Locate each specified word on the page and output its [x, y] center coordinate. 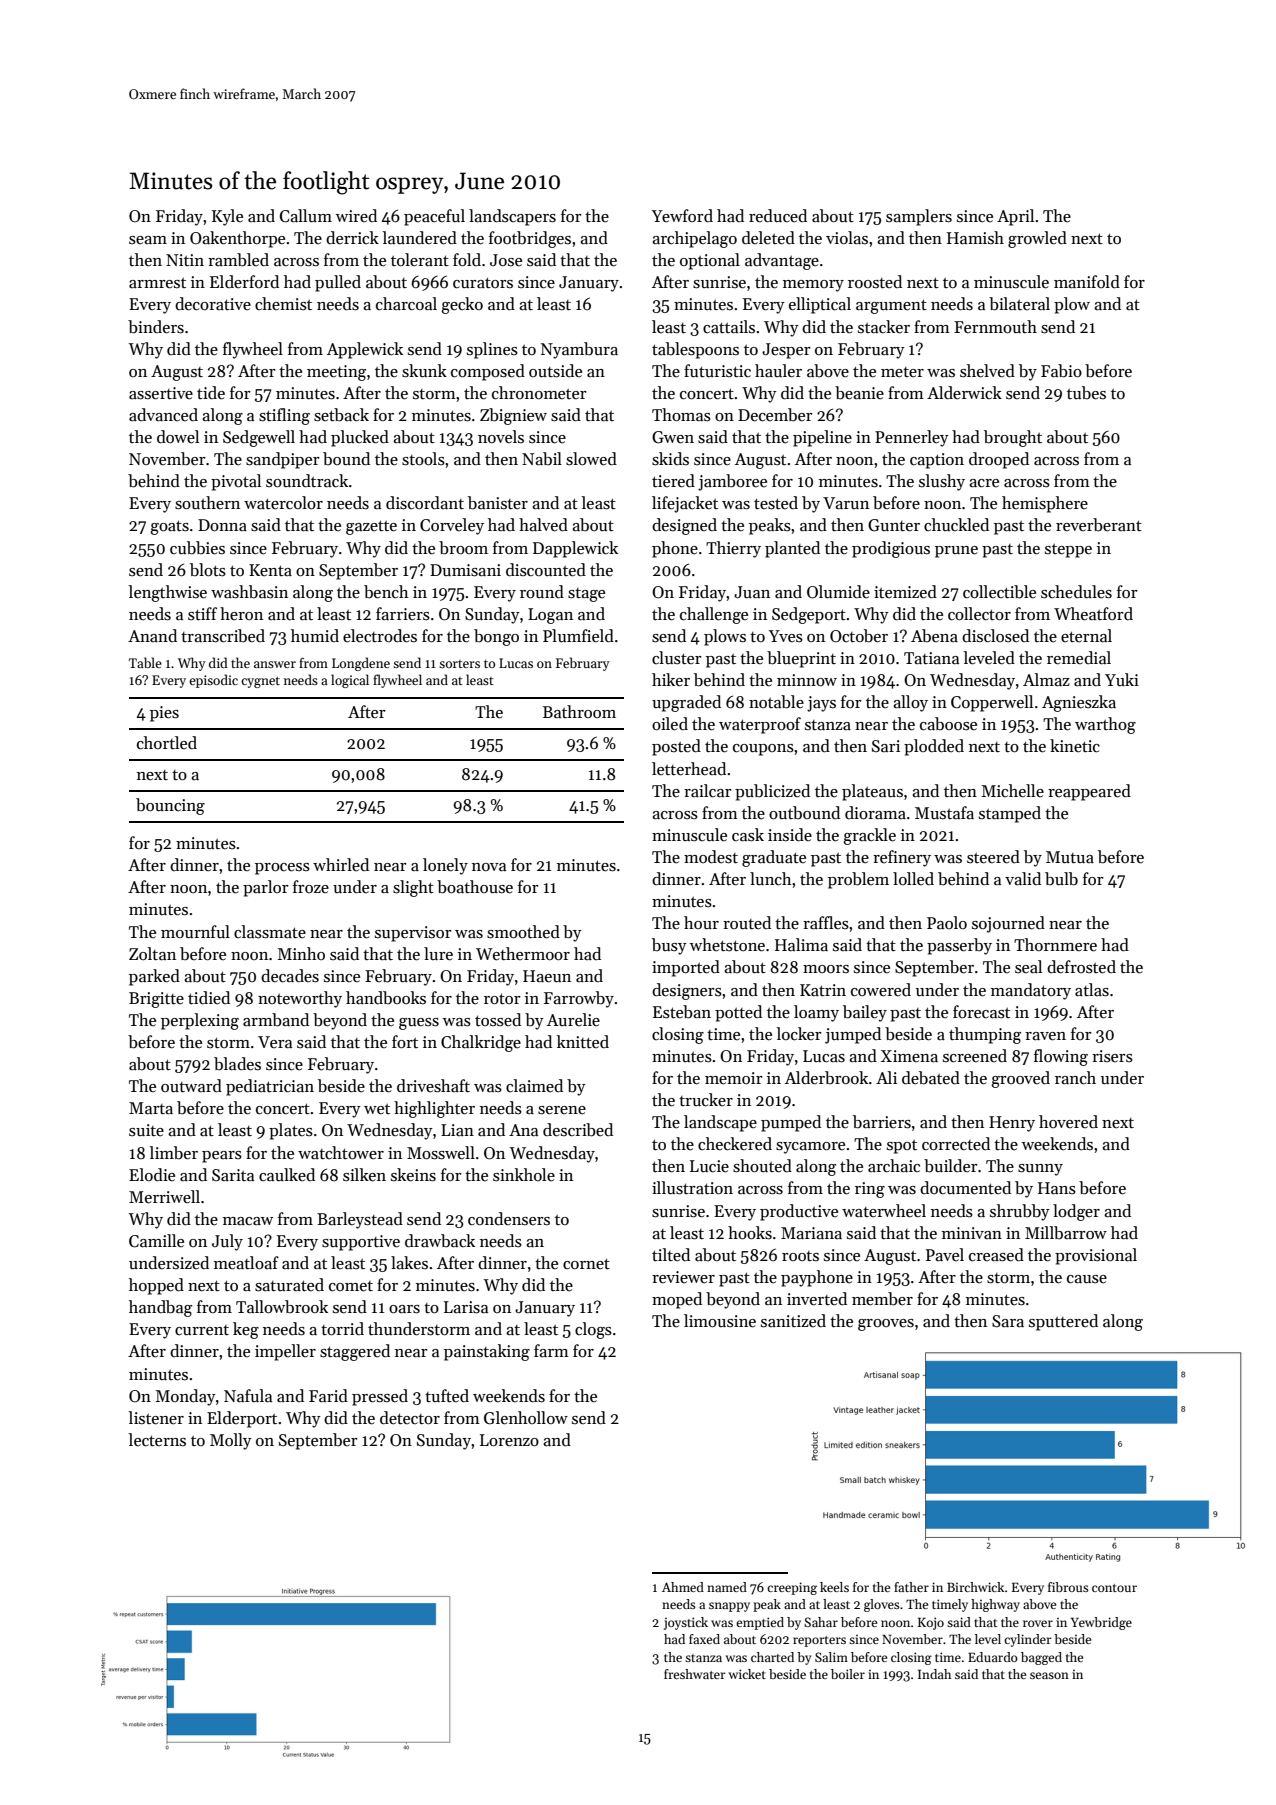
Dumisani [465, 570]
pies [164, 714]
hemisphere [1045, 504]
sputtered [1063, 1322]
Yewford [682, 216]
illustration [692, 1188]
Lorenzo [509, 1440]
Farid [328, 1396]
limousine [720, 1321]
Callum [306, 216]
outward [191, 1086]
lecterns [157, 1440]
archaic [894, 1166]
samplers [919, 217]
